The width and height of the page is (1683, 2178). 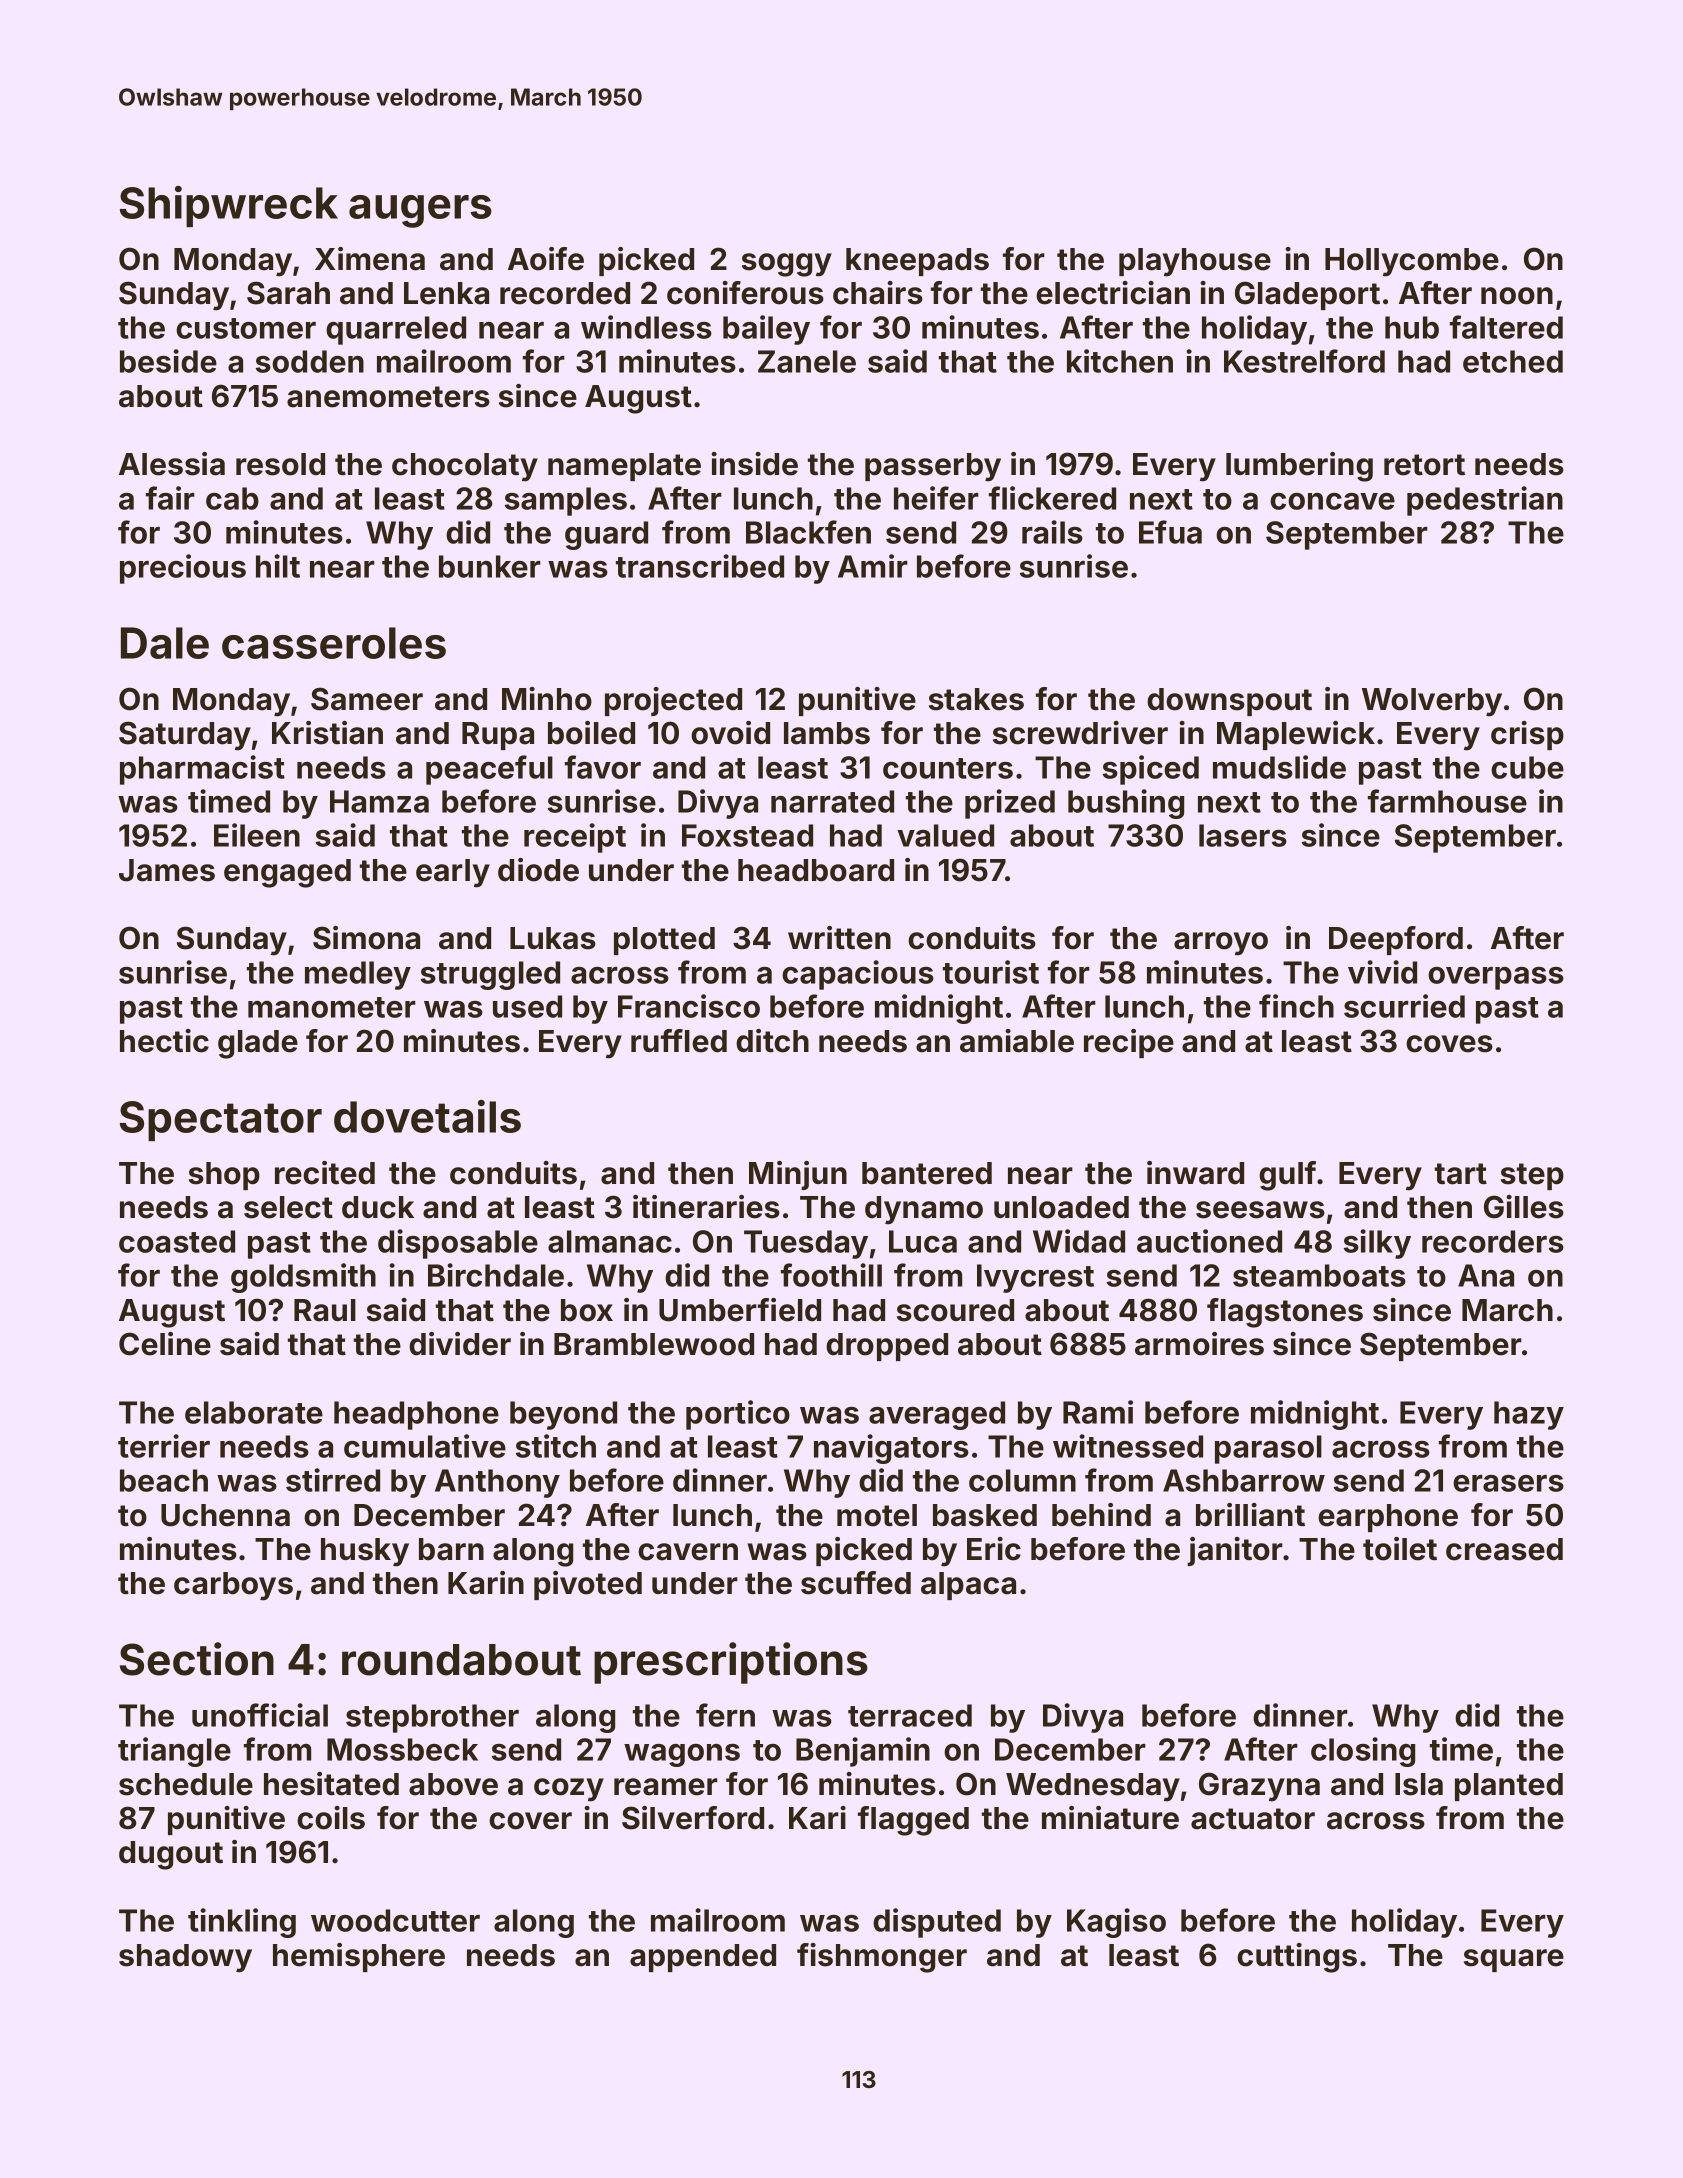 I want to click on soggy, so click(x=787, y=265).
